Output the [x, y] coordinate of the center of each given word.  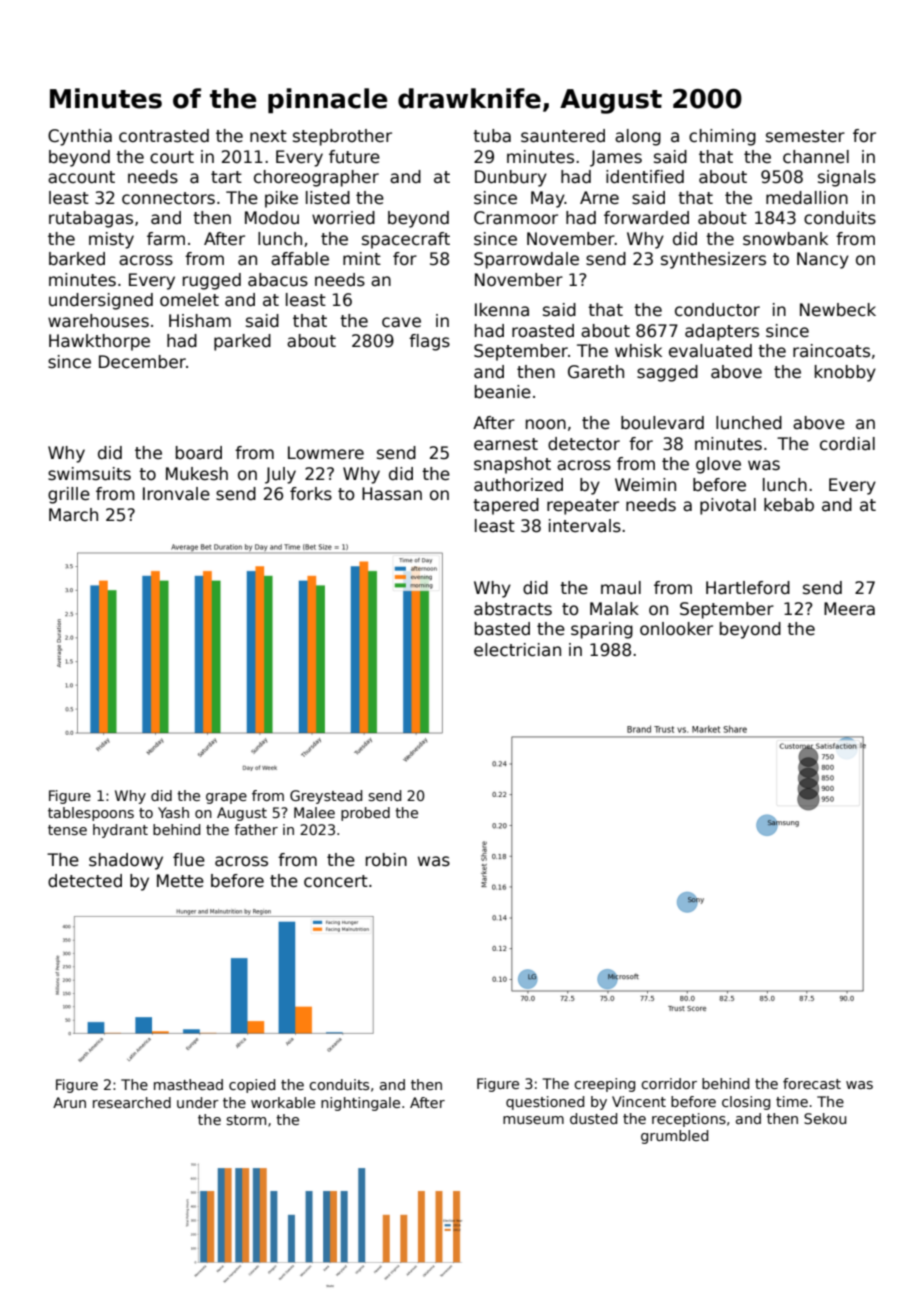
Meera [849, 609]
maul [621, 588]
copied [252, 1086]
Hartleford [748, 588]
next [268, 136]
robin [386, 860]
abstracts [513, 609]
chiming [722, 137]
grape [226, 798]
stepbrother [342, 137]
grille [69, 495]
